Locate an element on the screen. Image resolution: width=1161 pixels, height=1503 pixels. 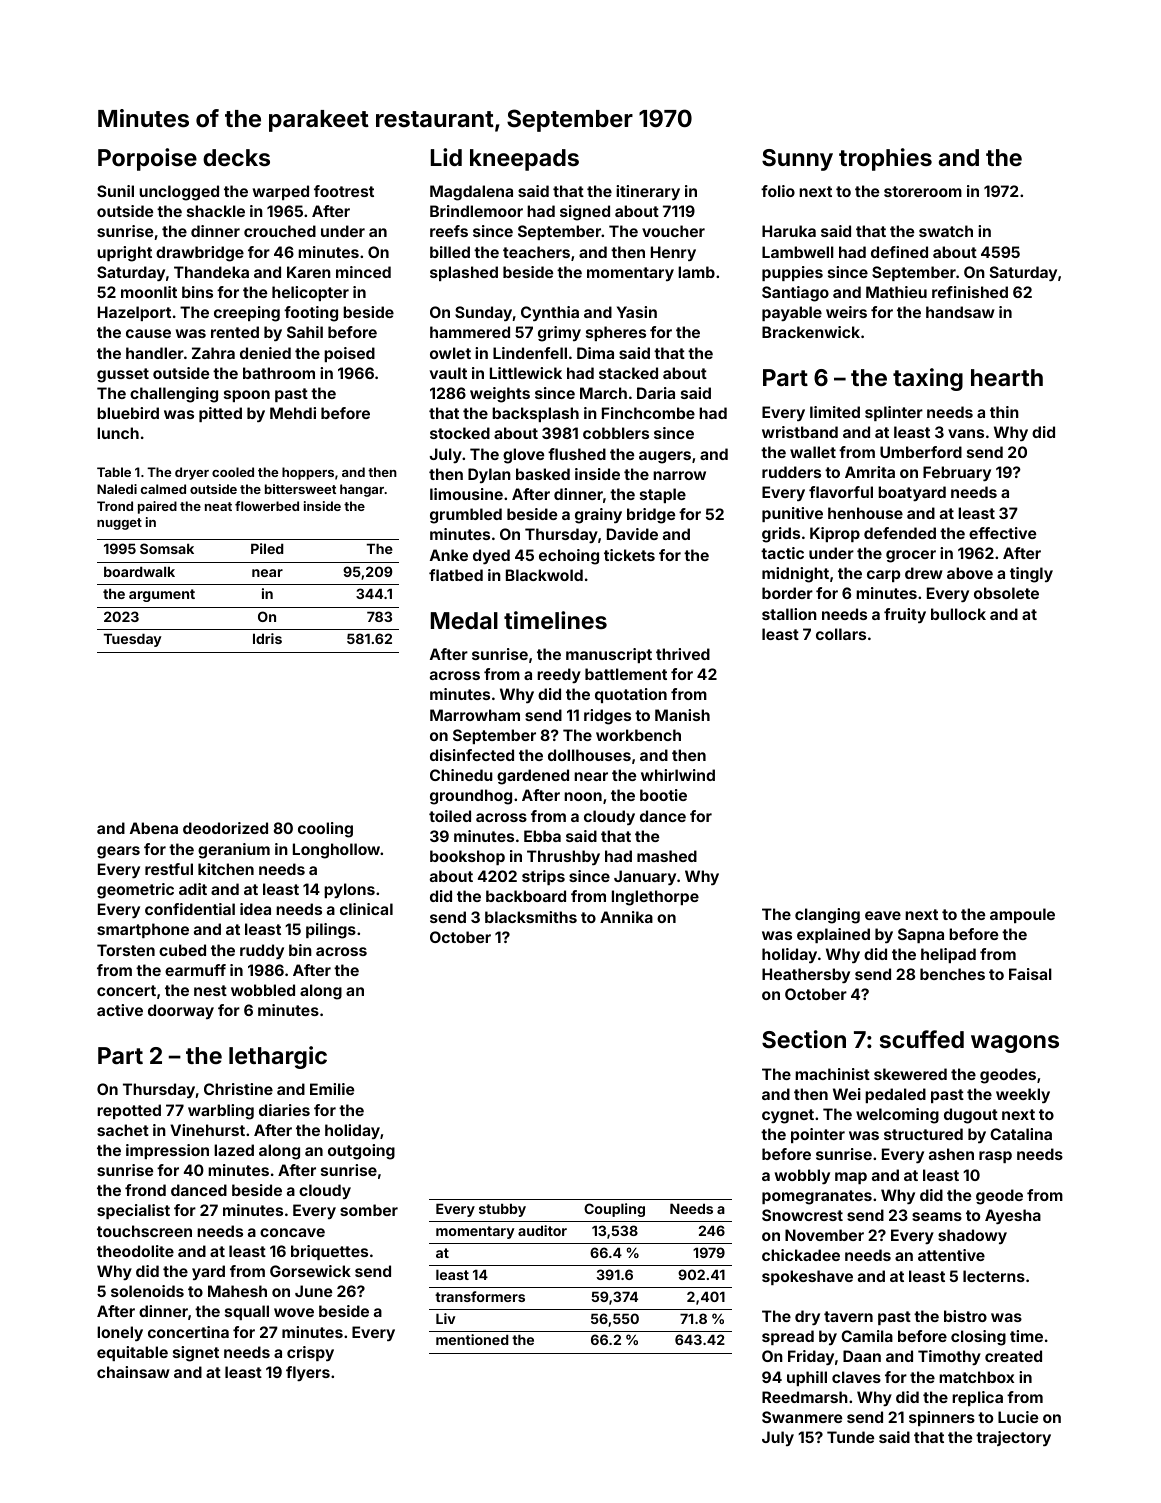
cygnet is located at coordinates (788, 1116).
